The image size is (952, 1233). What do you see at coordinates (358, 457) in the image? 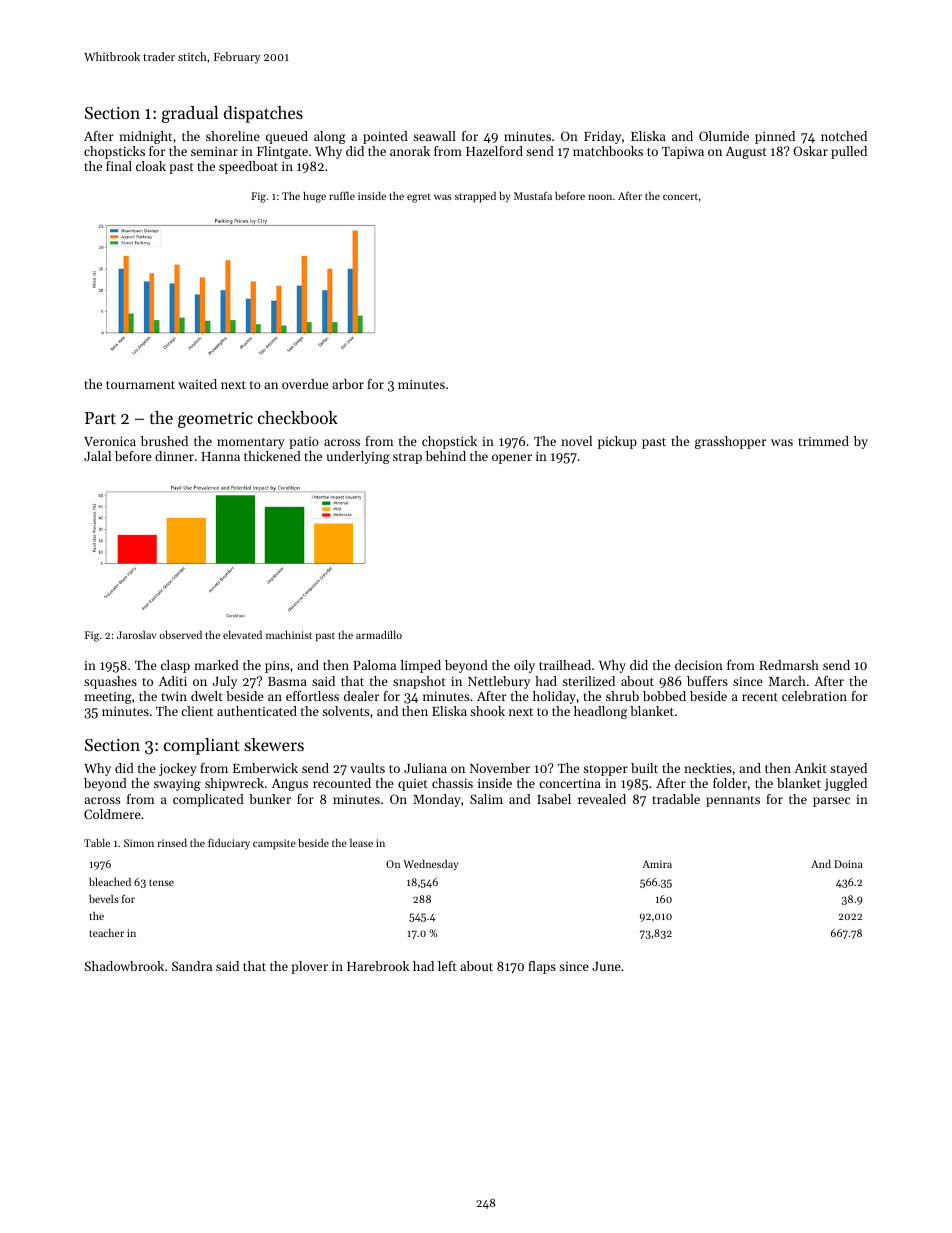
I see `underlying` at bounding box center [358, 457].
